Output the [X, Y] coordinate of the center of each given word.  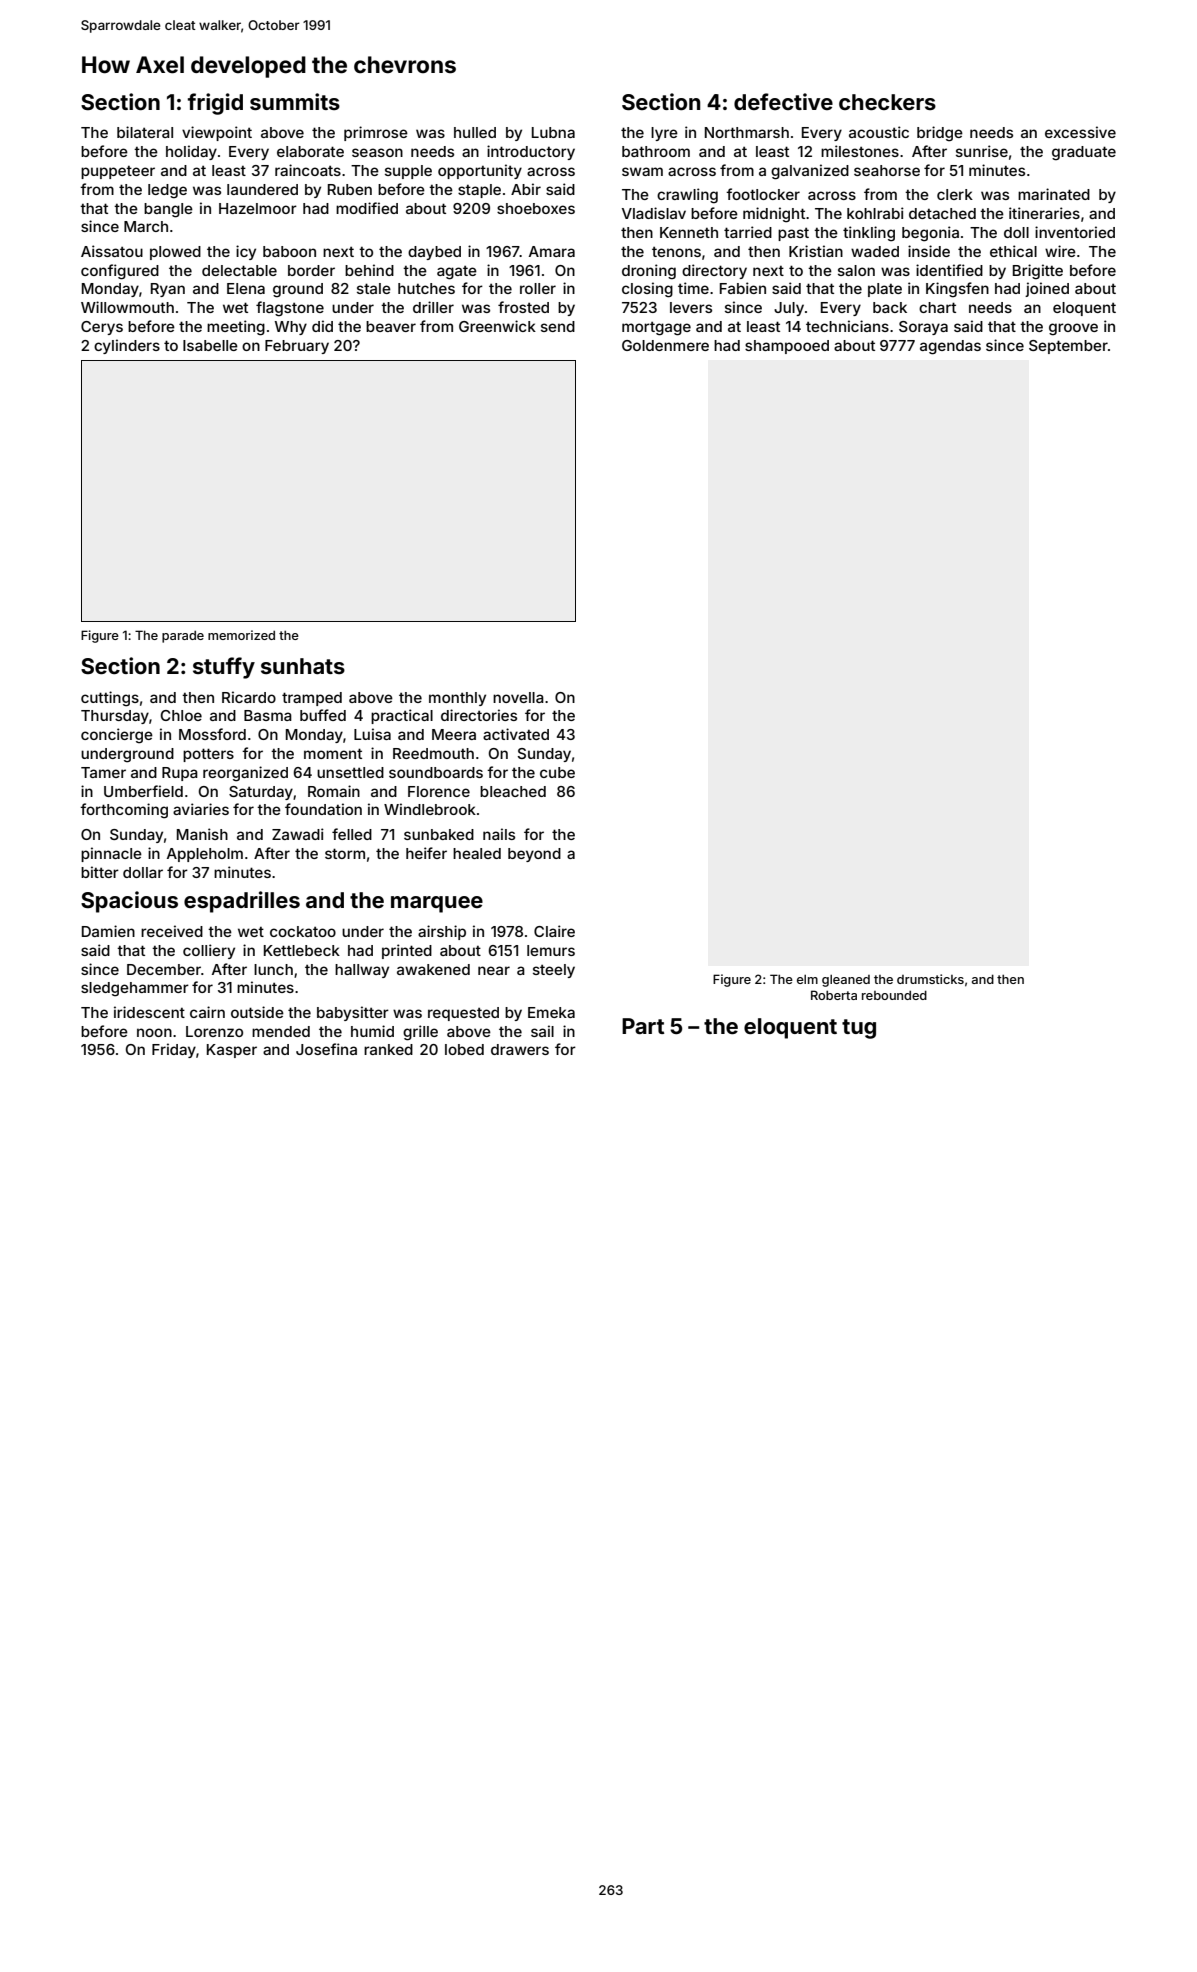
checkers [887, 102]
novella [518, 697]
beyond [534, 855]
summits [295, 101]
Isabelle [210, 345]
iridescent [149, 1012]
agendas [950, 347]
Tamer [103, 772]
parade [183, 636]
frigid [215, 104]
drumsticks [930, 979]
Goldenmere [665, 345]
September [1068, 347]
